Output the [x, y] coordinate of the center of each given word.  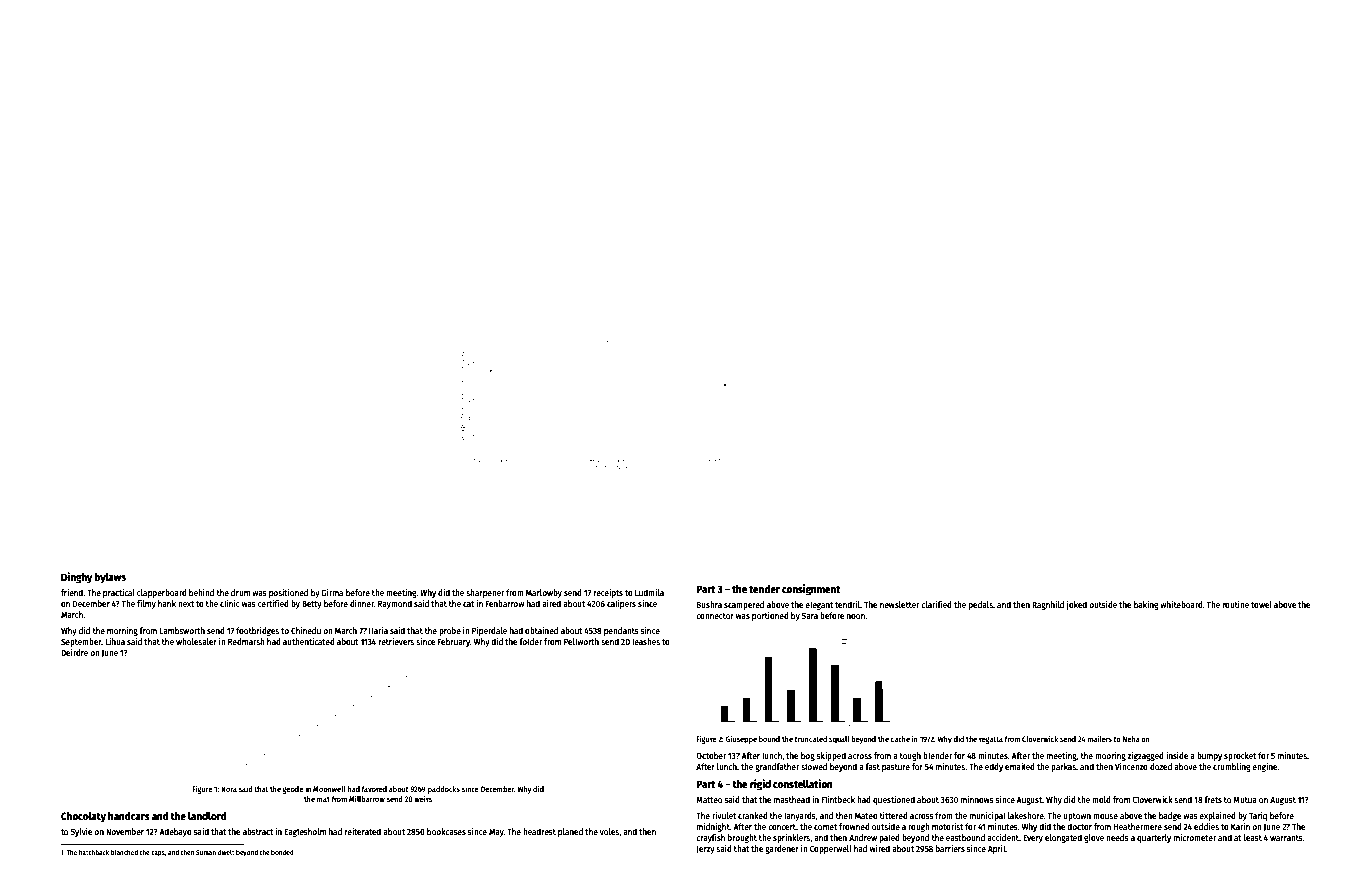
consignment [811, 590]
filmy [146, 604]
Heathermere [1138, 826]
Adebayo [175, 832]
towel [1261, 604]
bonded [282, 852]
